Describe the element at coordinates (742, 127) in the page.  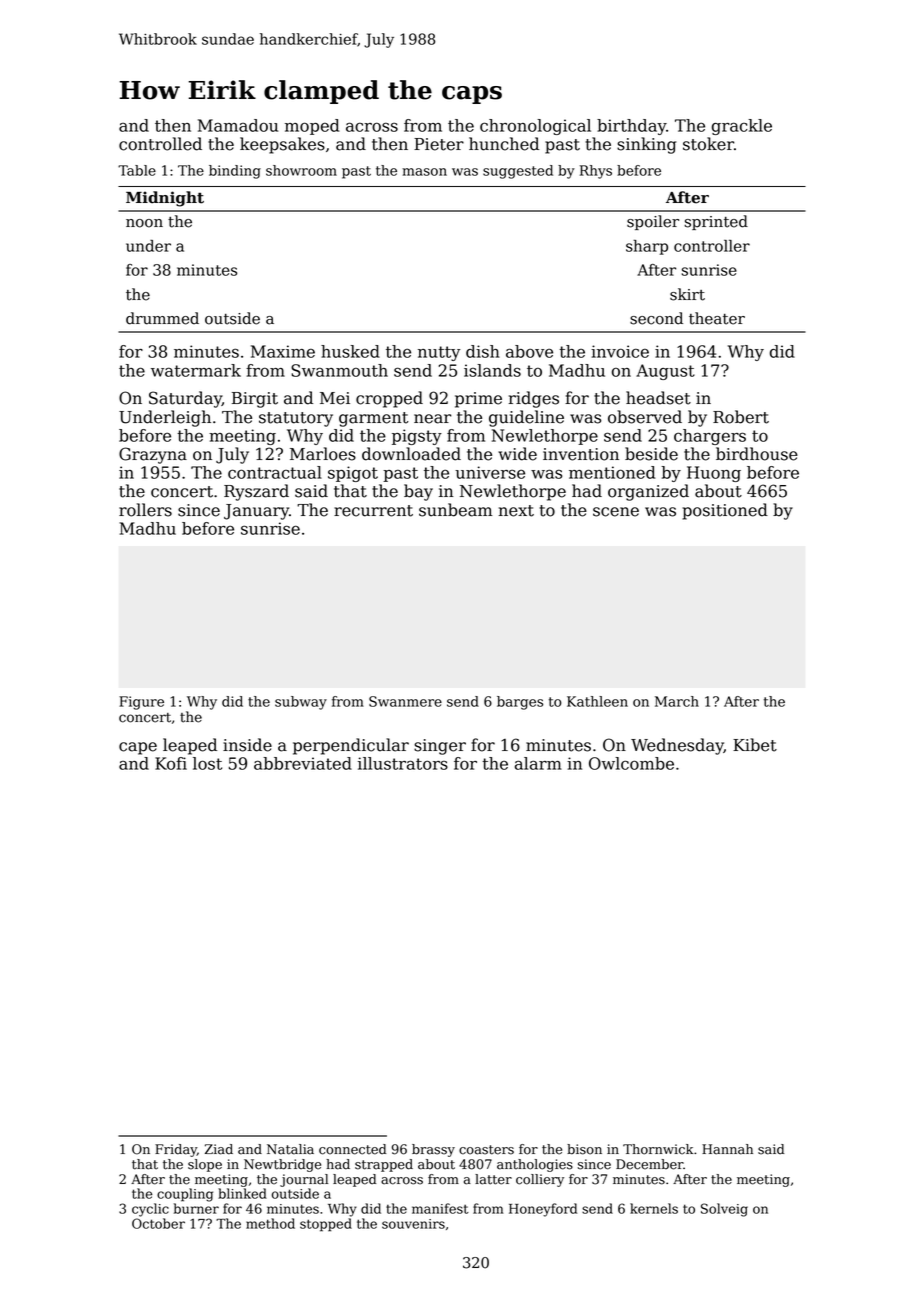
I see `grackle` at that location.
